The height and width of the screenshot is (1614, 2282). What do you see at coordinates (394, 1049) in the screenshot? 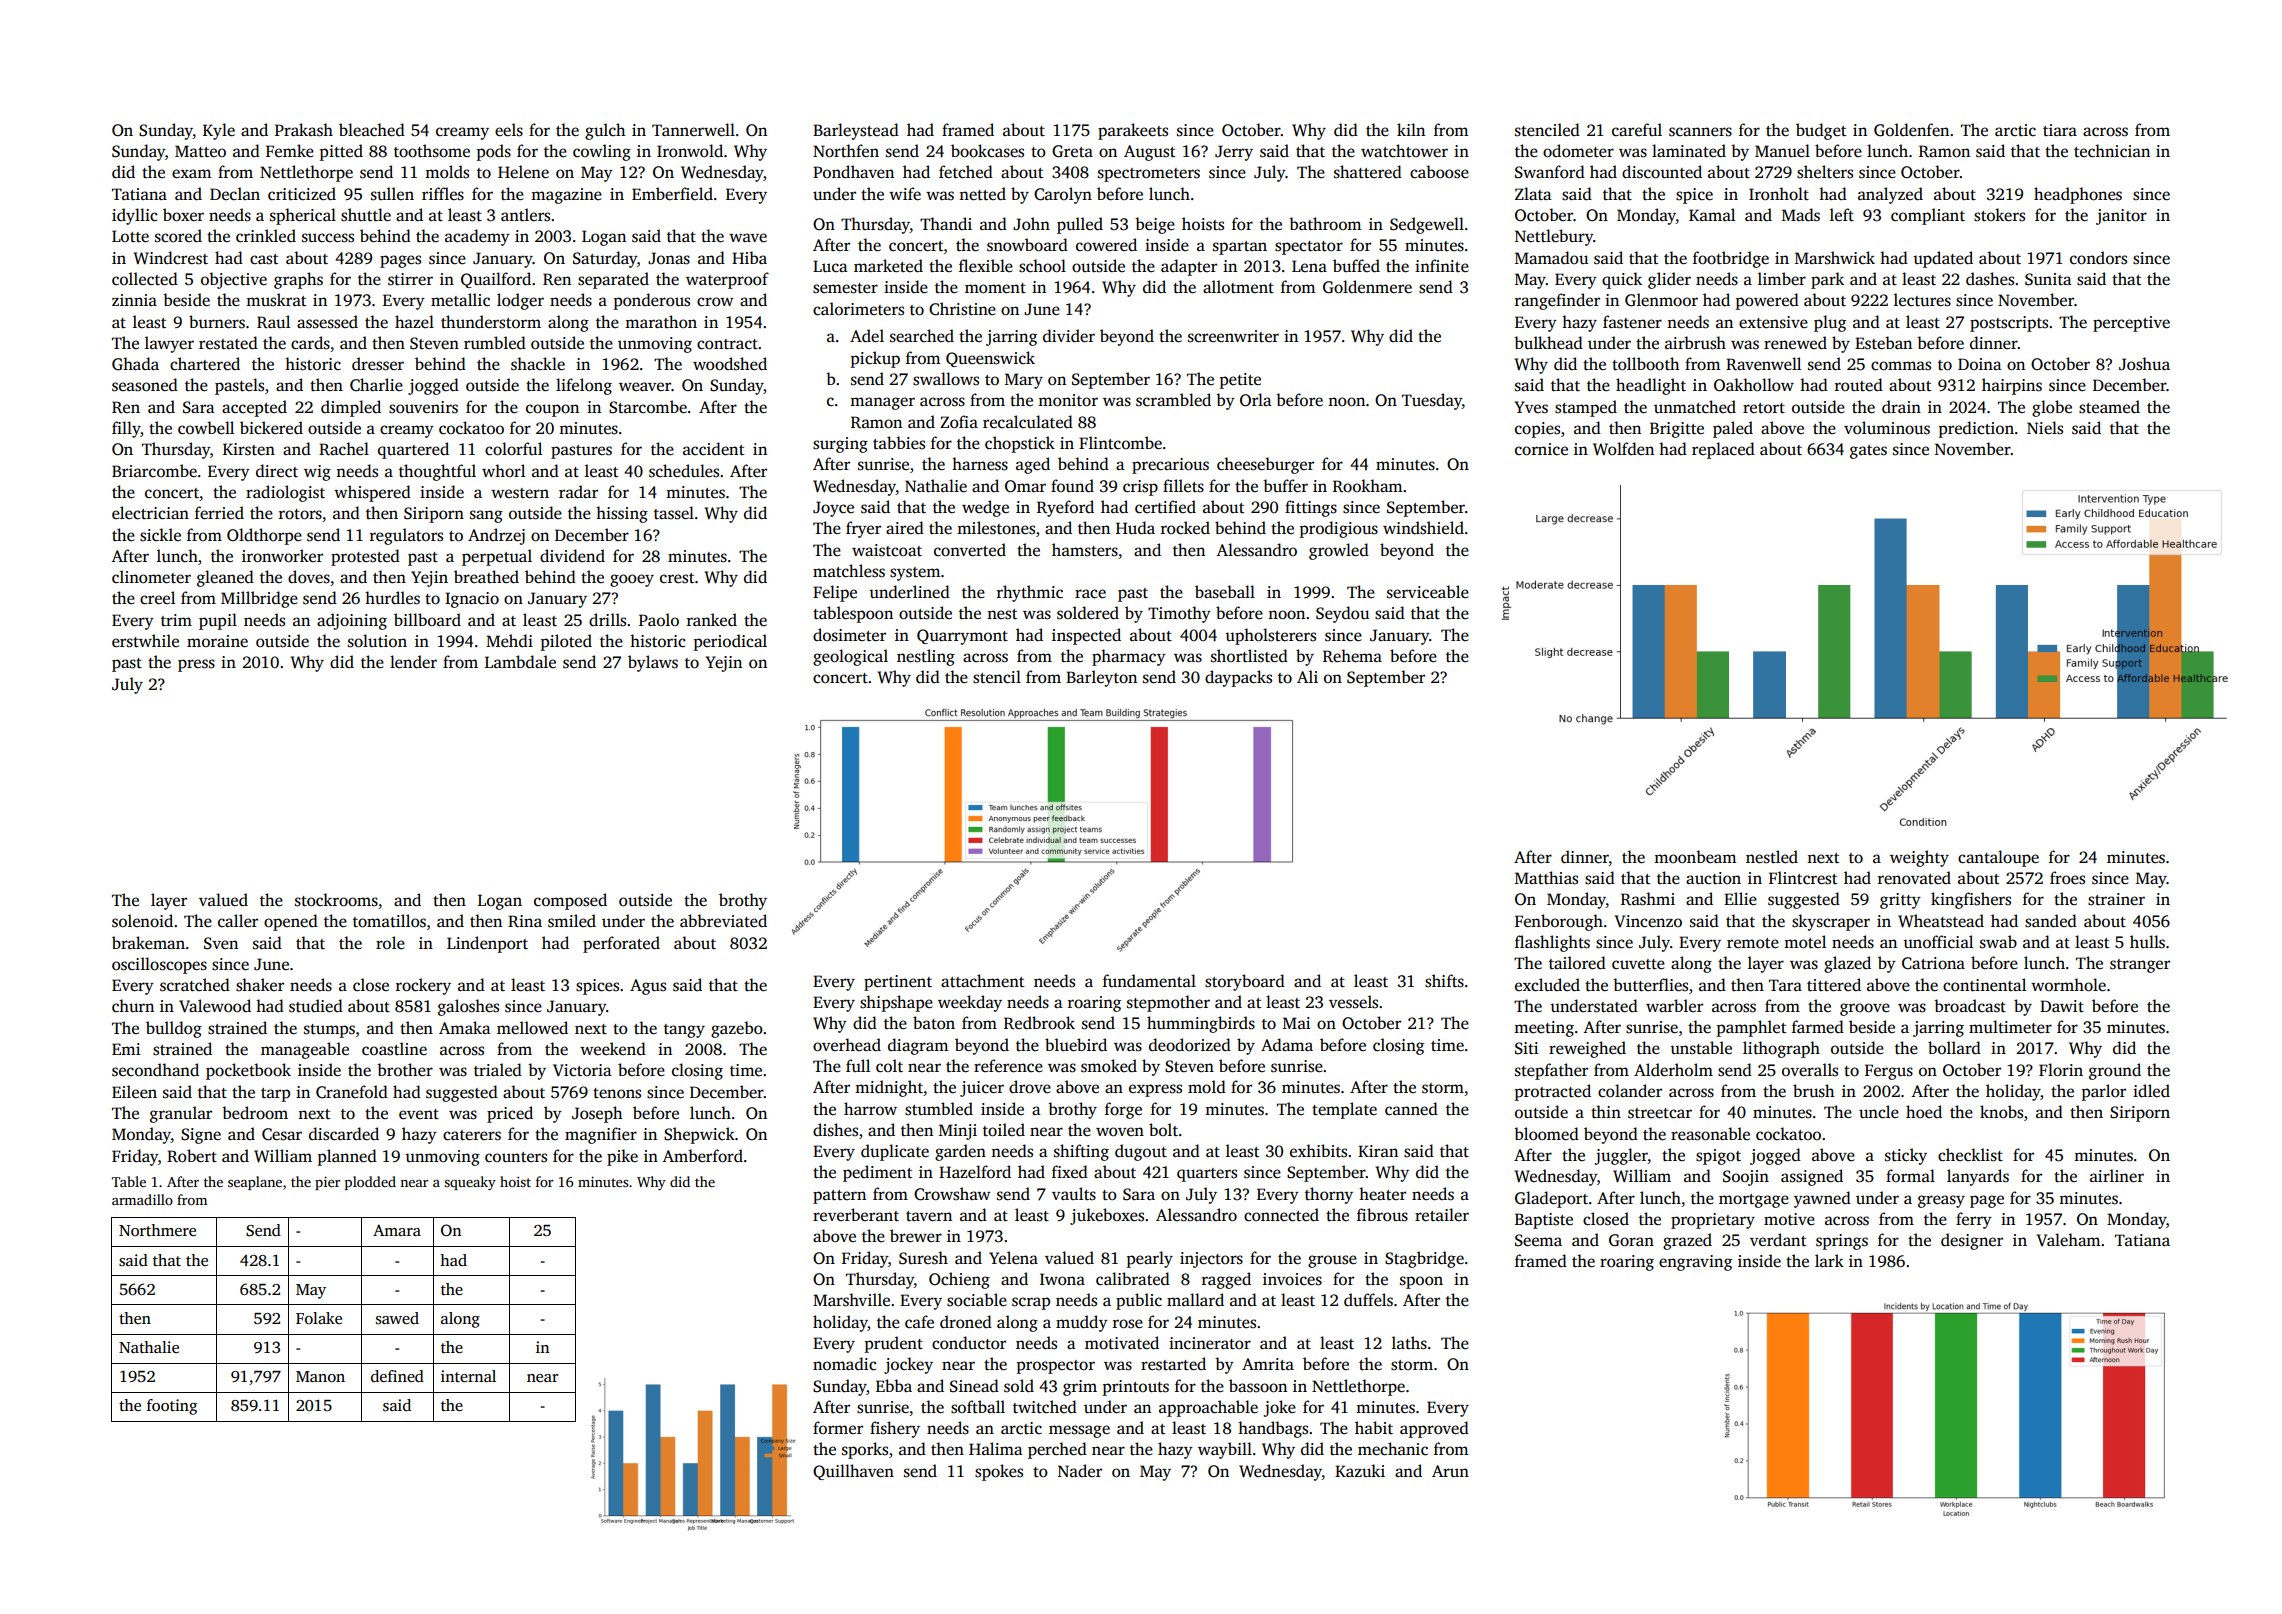
I see `coastline` at bounding box center [394, 1049].
